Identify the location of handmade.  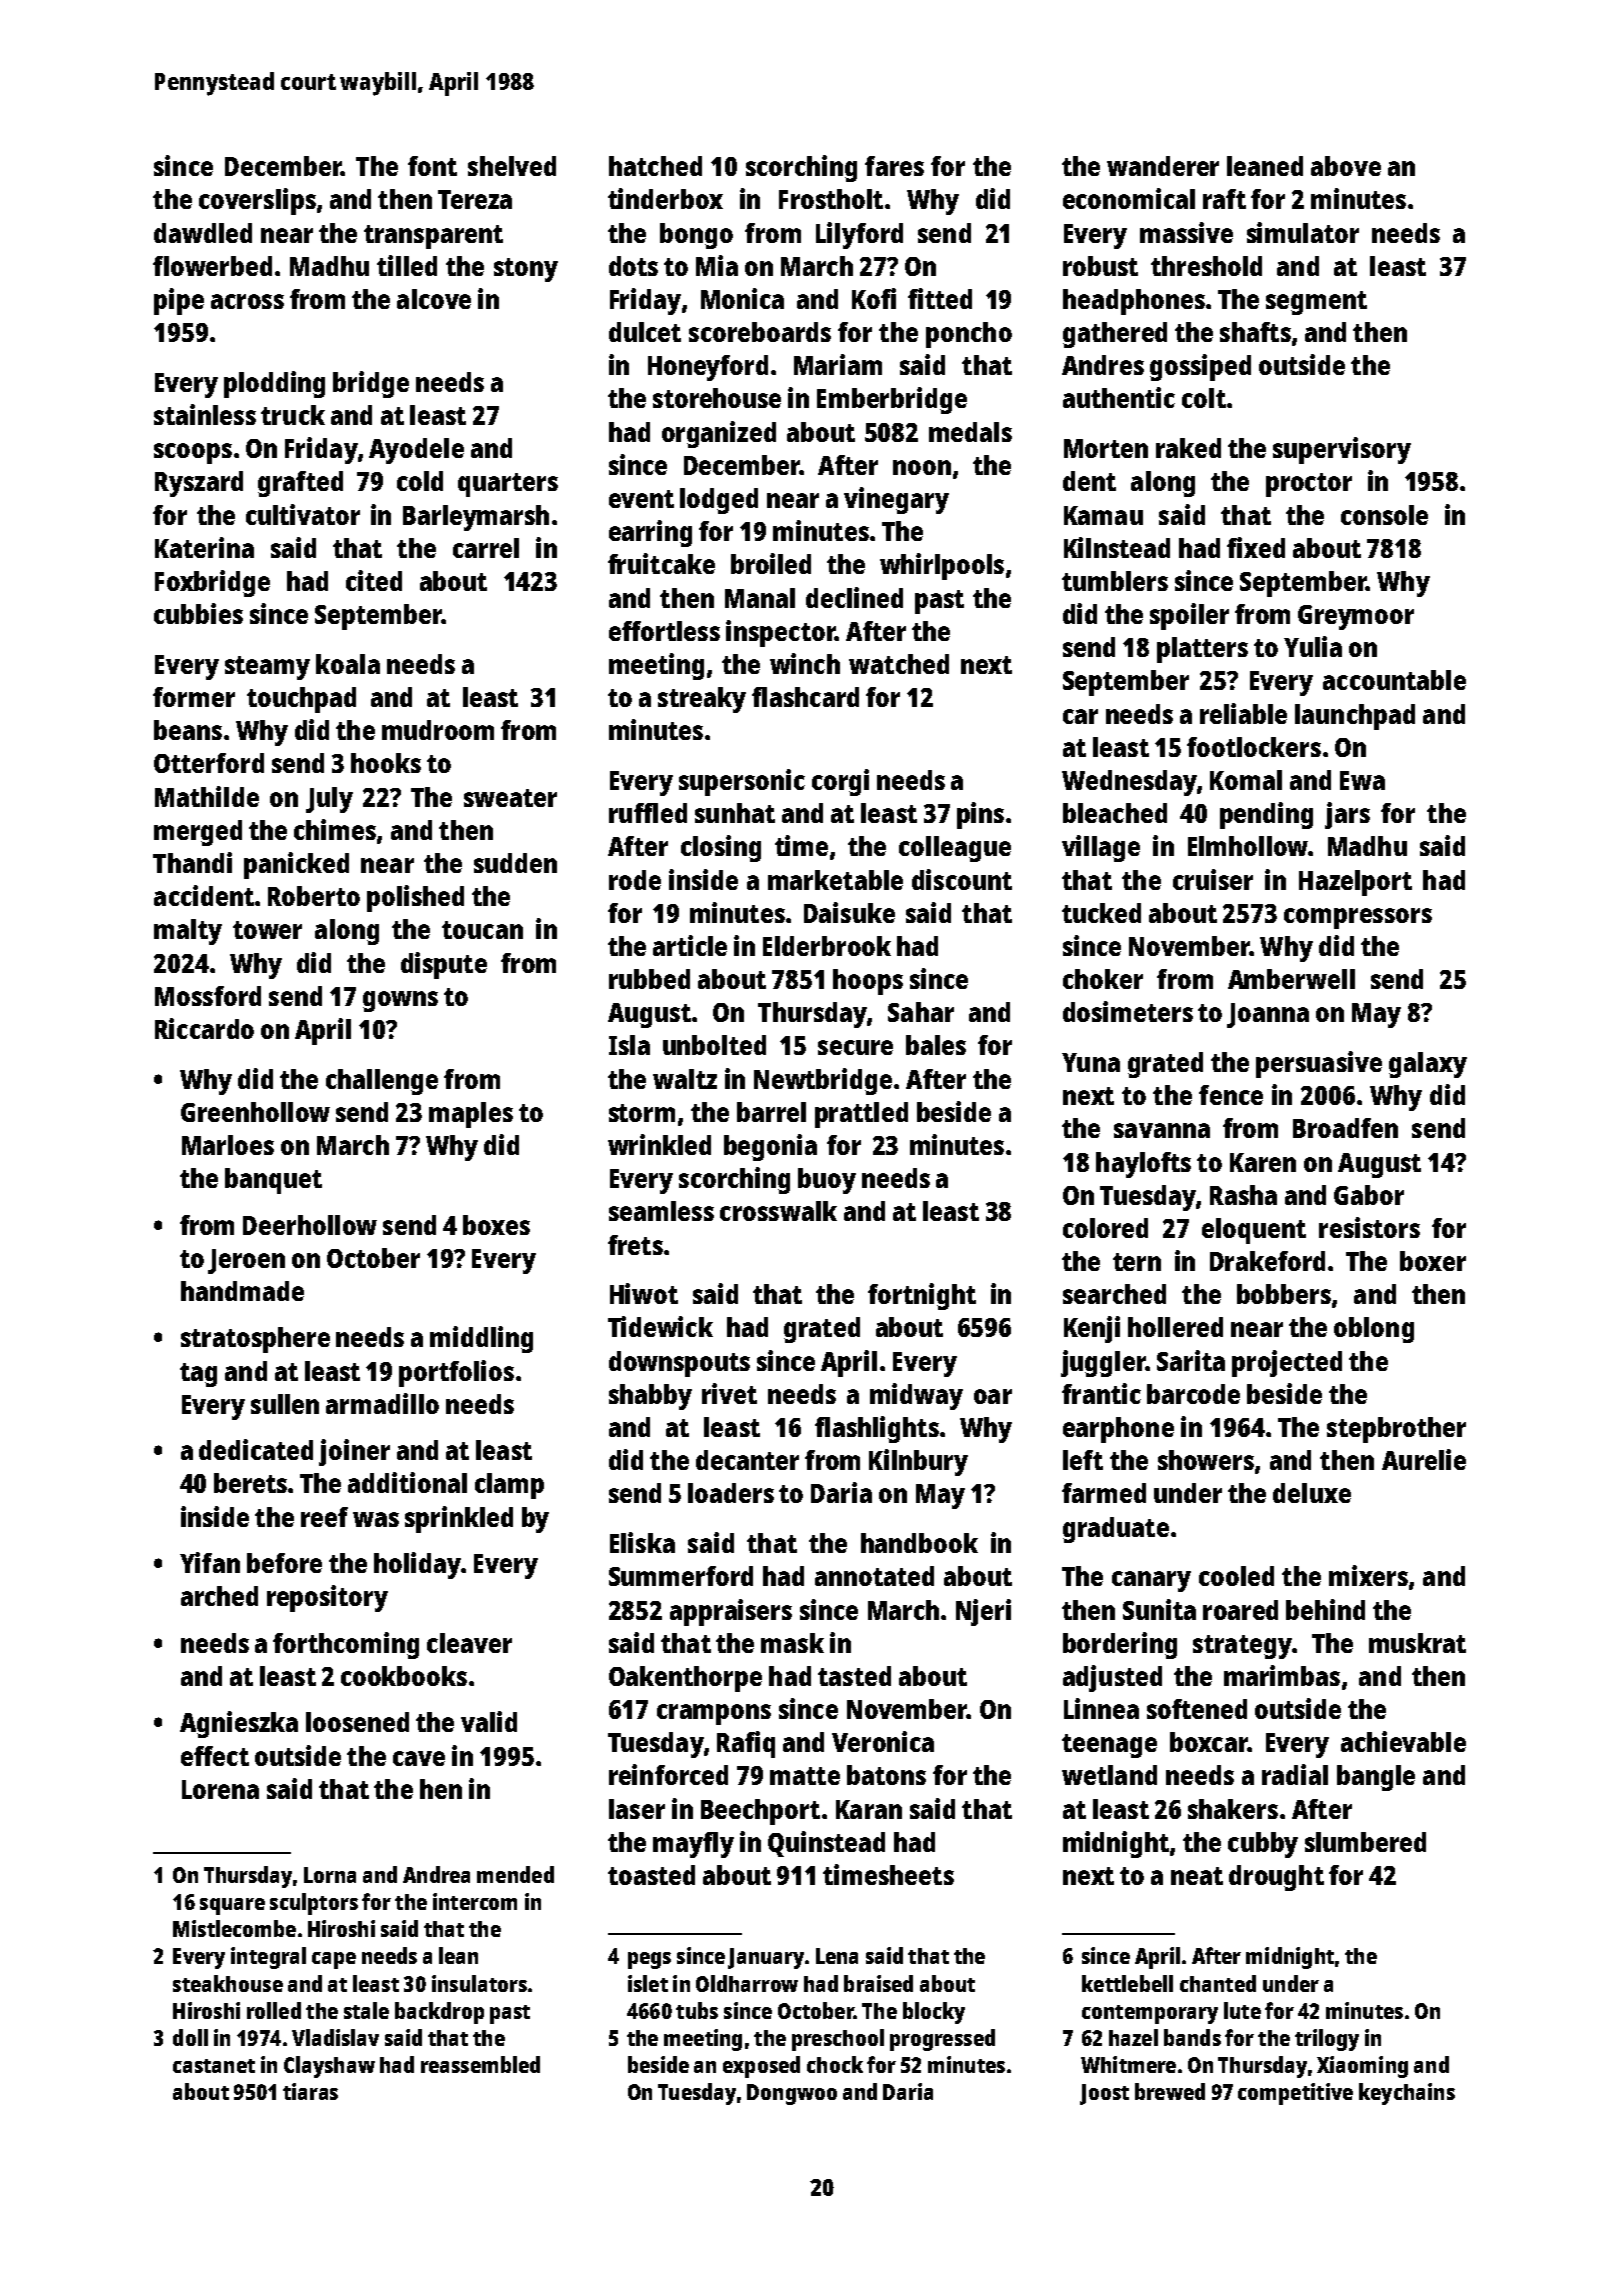
(242, 1291).
